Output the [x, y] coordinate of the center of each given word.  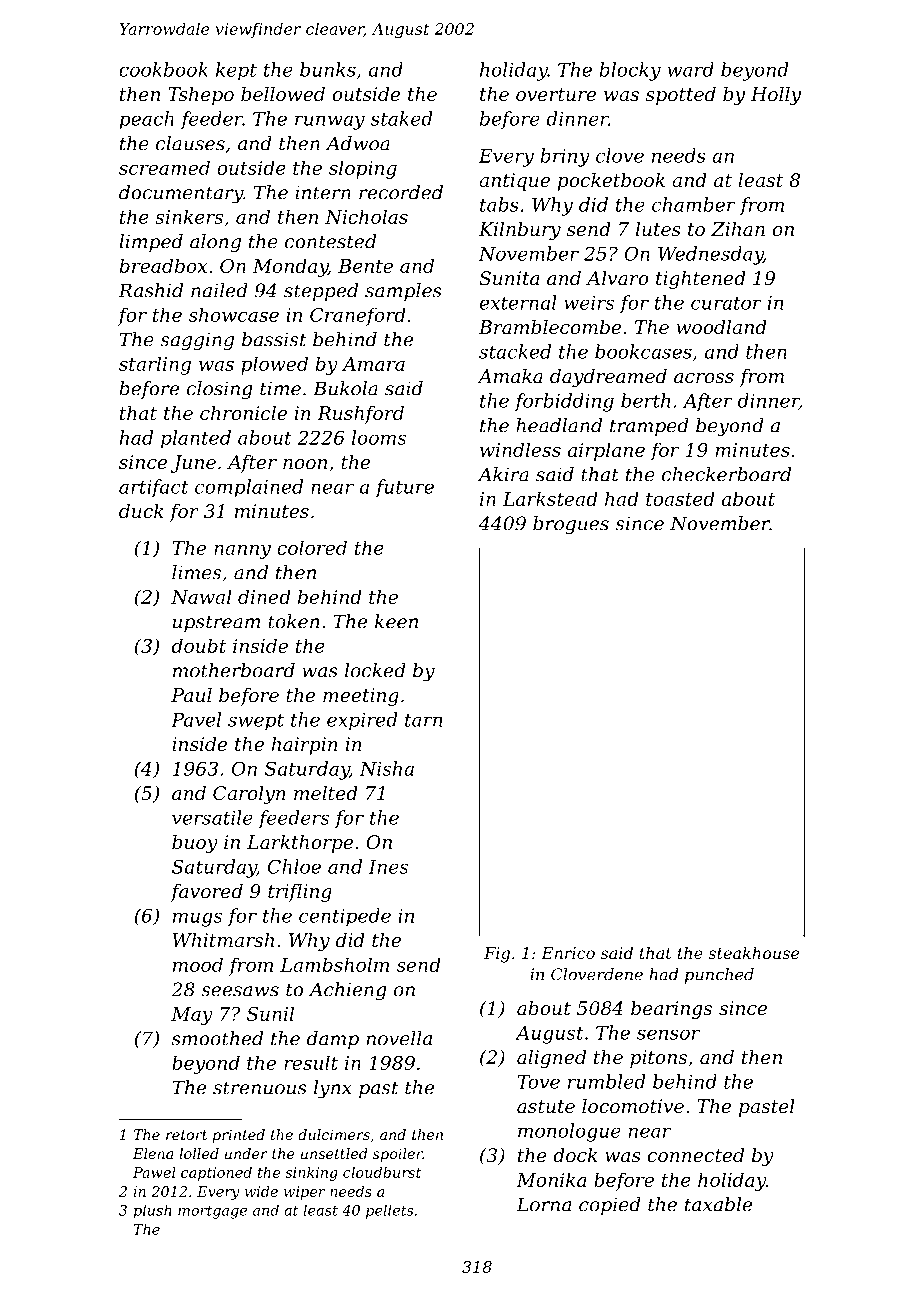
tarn [423, 720]
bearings [671, 1010]
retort [186, 1135]
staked [402, 118]
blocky [630, 71]
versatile [212, 817]
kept [236, 71]
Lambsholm [334, 964]
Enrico [568, 953]
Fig [497, 955]
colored [312, 547]
